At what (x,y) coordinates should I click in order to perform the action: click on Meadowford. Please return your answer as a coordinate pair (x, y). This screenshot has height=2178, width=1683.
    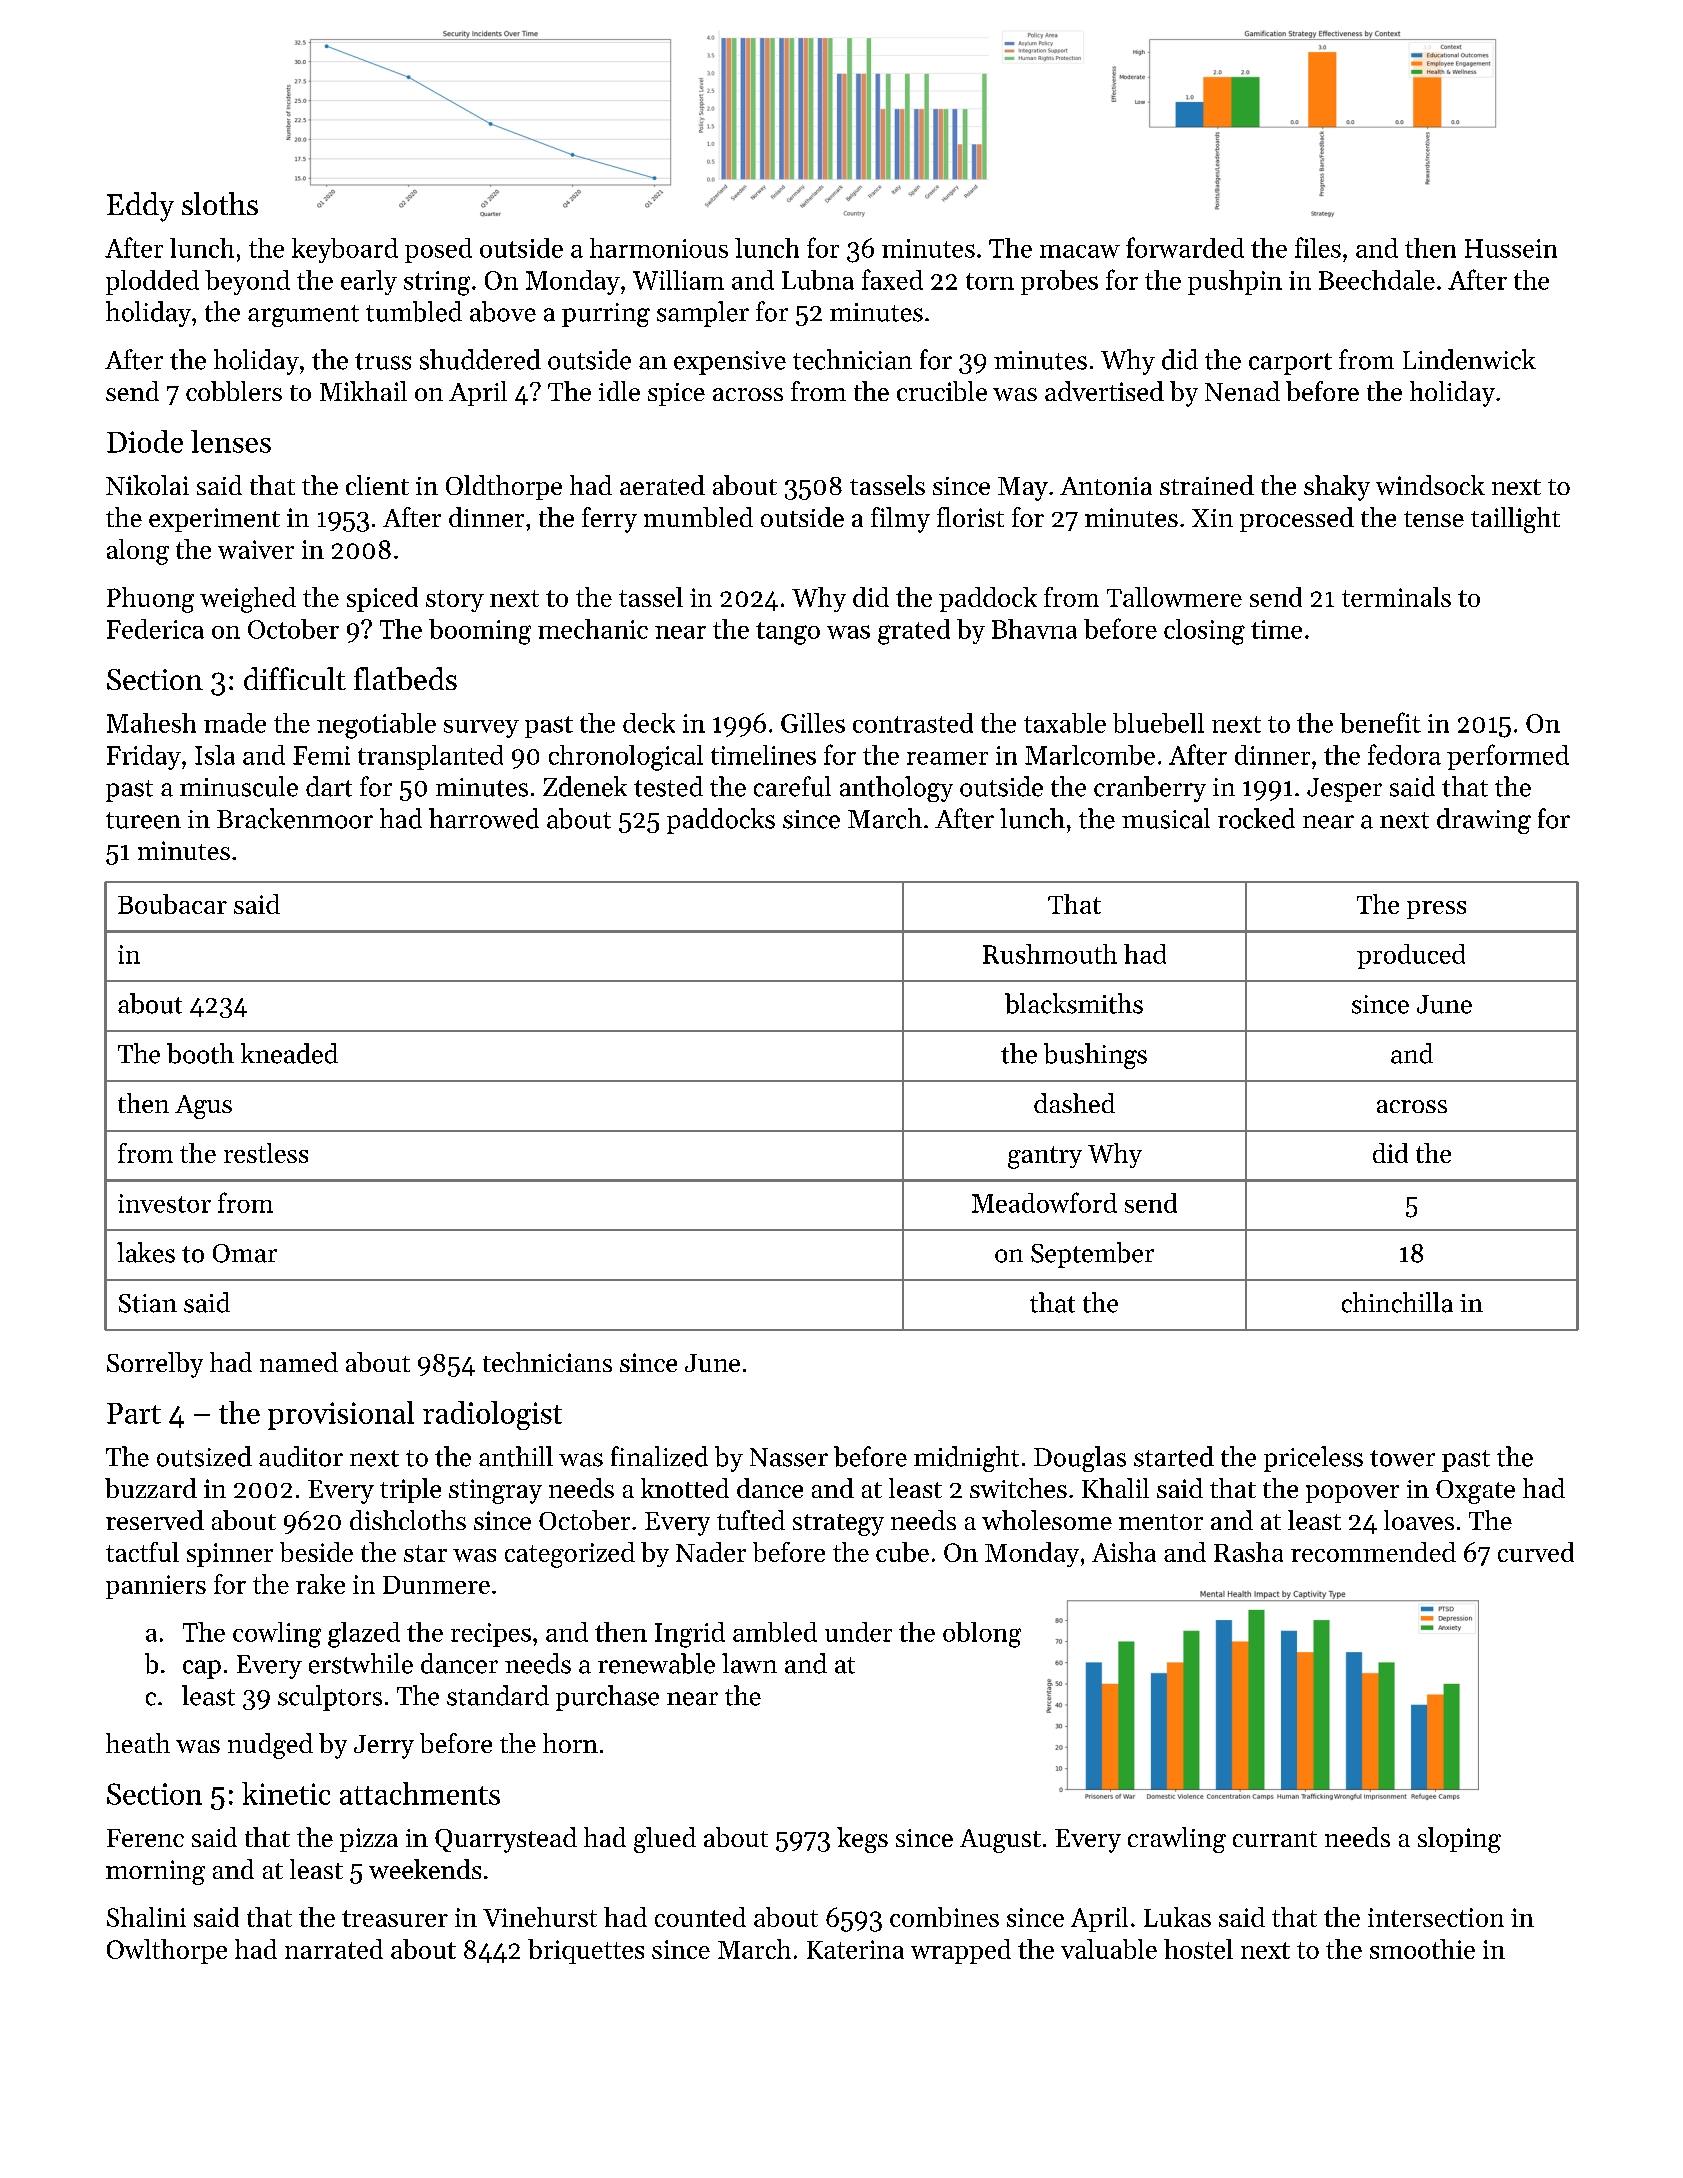
    Looking at the image, I should click on (1044, 1202).
